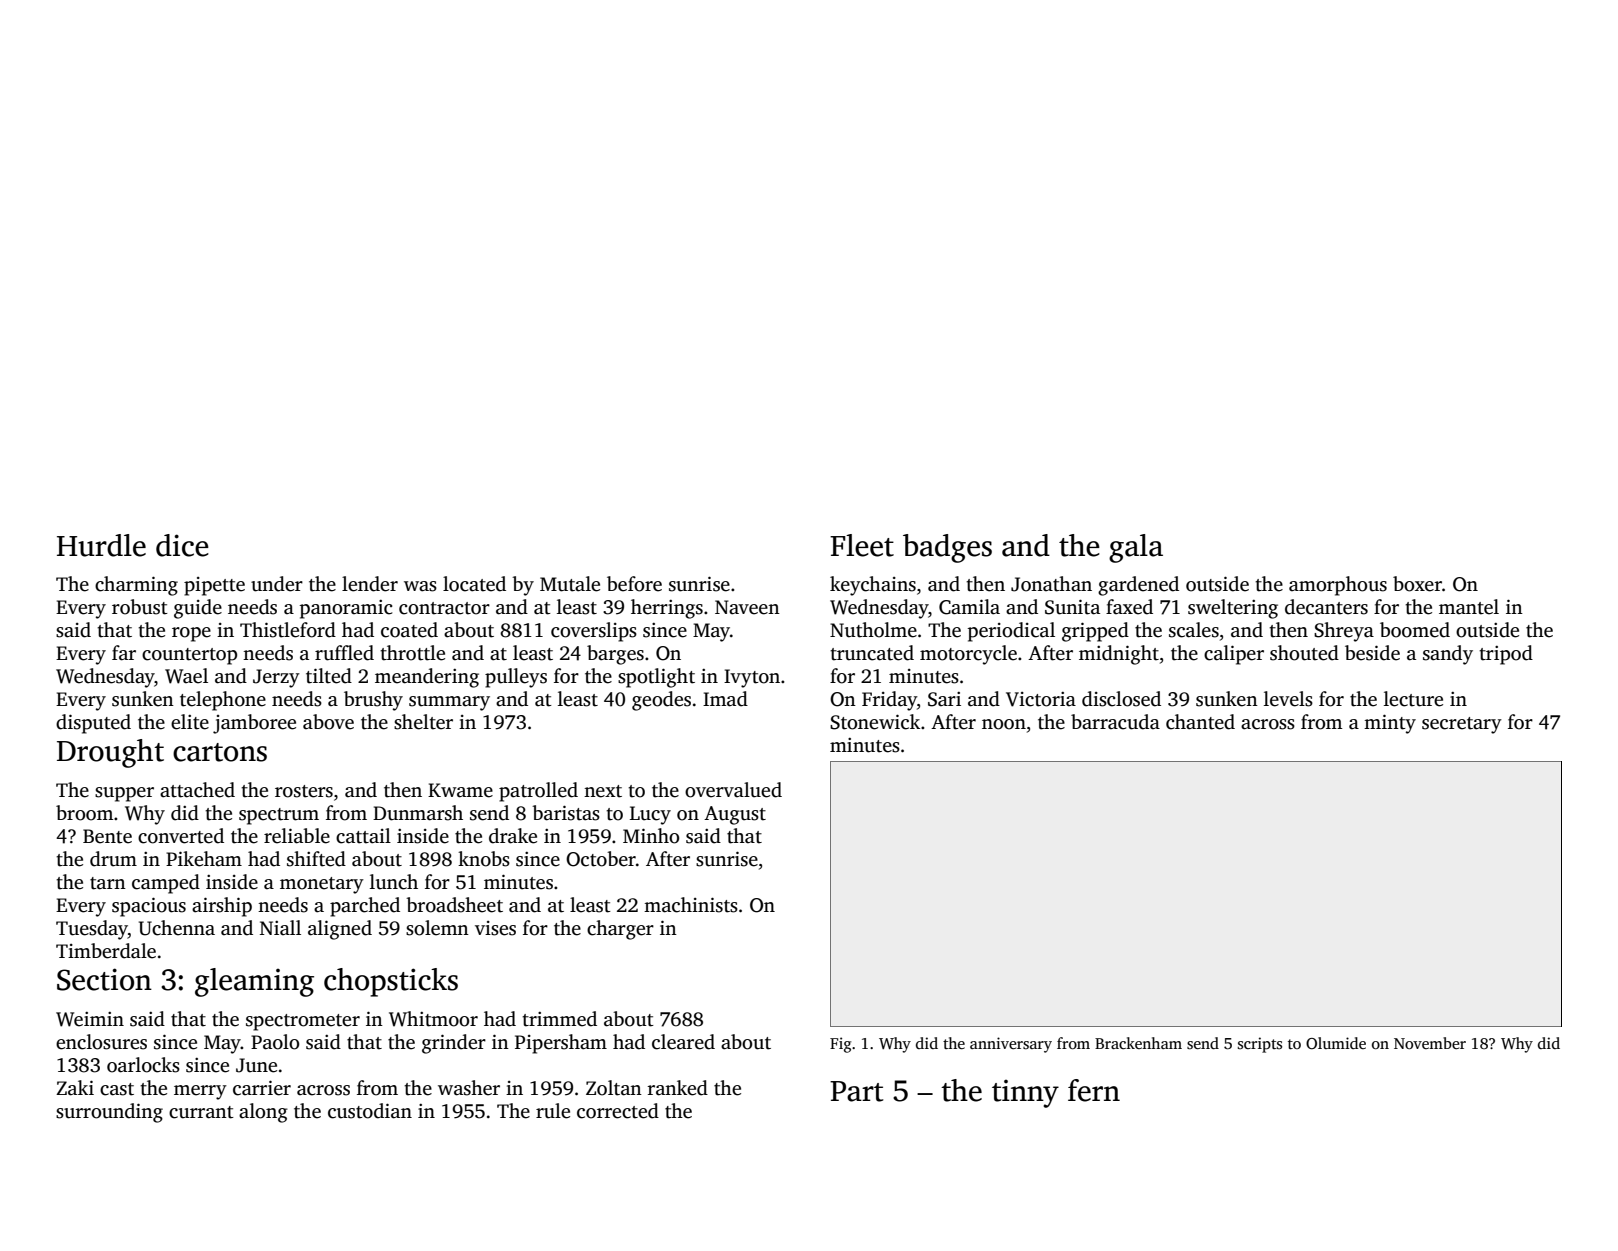 This screenshot has width=1618, height=1251. I want to click on dice, so click(182, 545).
